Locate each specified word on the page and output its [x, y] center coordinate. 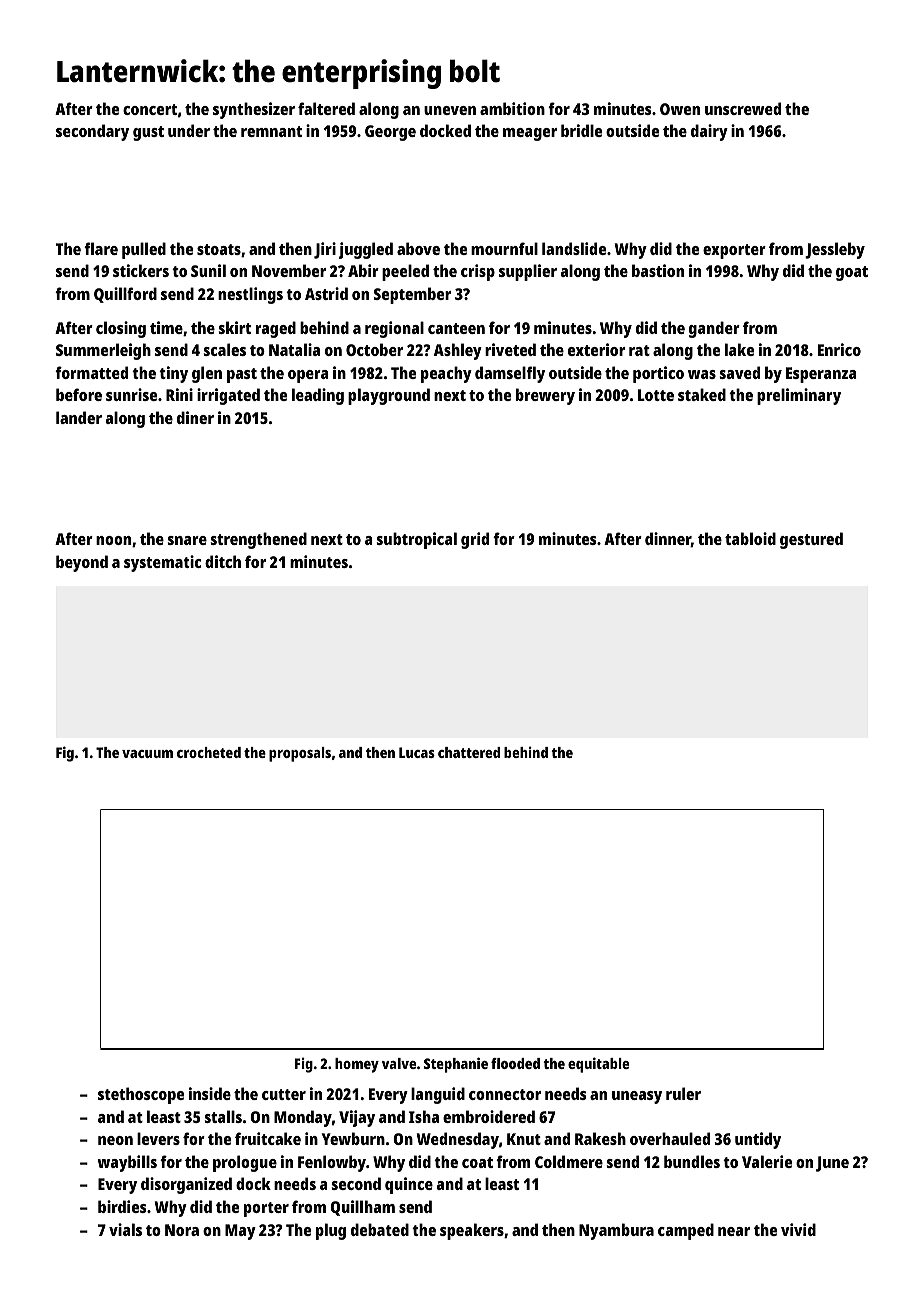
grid [475, 540]
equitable [598, 1065]
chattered [469, 752]
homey [357, 1065]
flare [101, 248]
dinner [668, 539]
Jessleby [835, 250]
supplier [528, 272]
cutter [284, 1094]
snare [187, 540]
